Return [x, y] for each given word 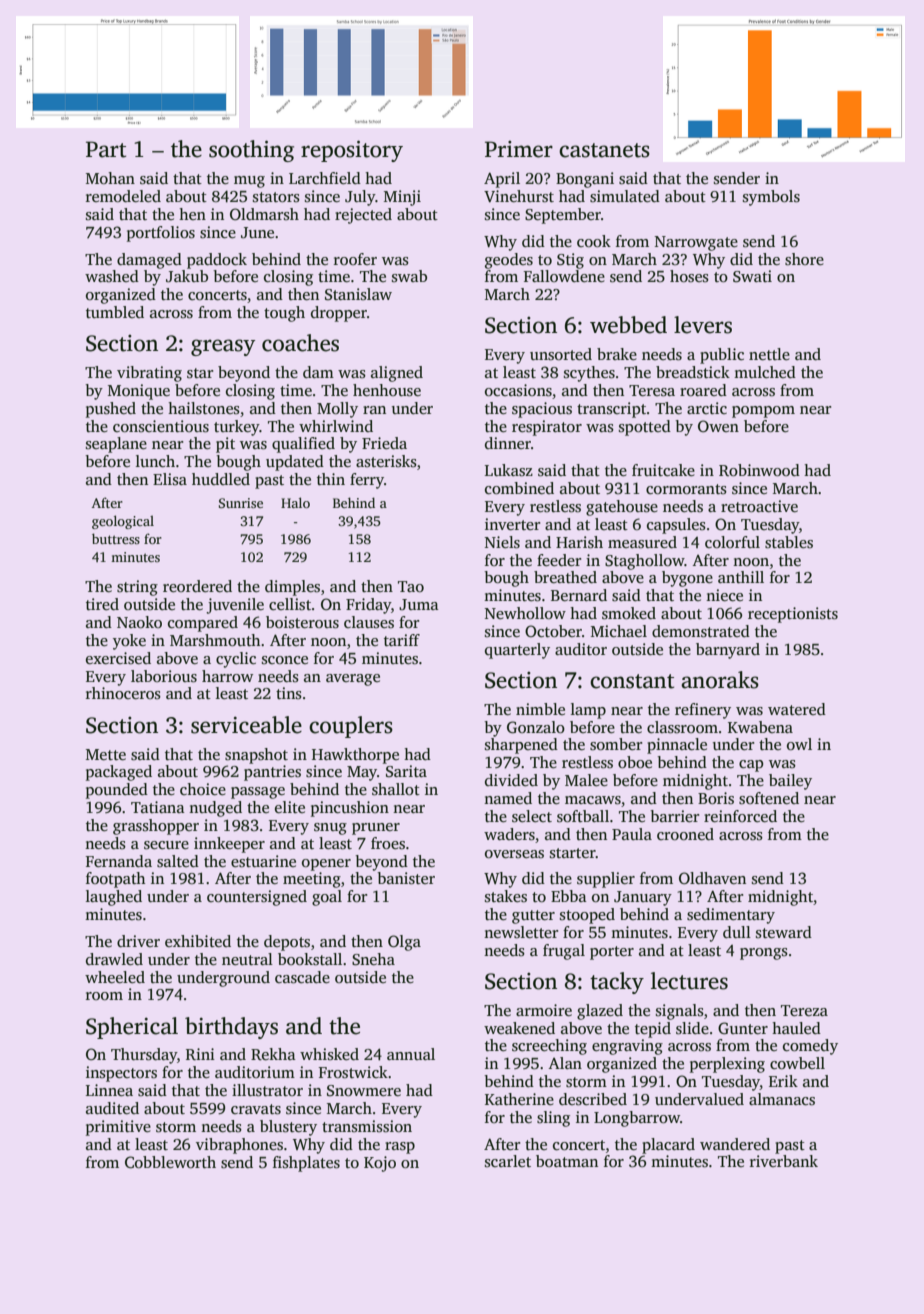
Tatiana [158, 807]
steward [784, 932]
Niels [502, 542]
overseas [514, 854]
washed [112, 276]
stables [789, 542]
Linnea [109, 1090]
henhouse [387, 390]
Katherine [519, 1099]
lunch [155, 461]
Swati [752, 276]
